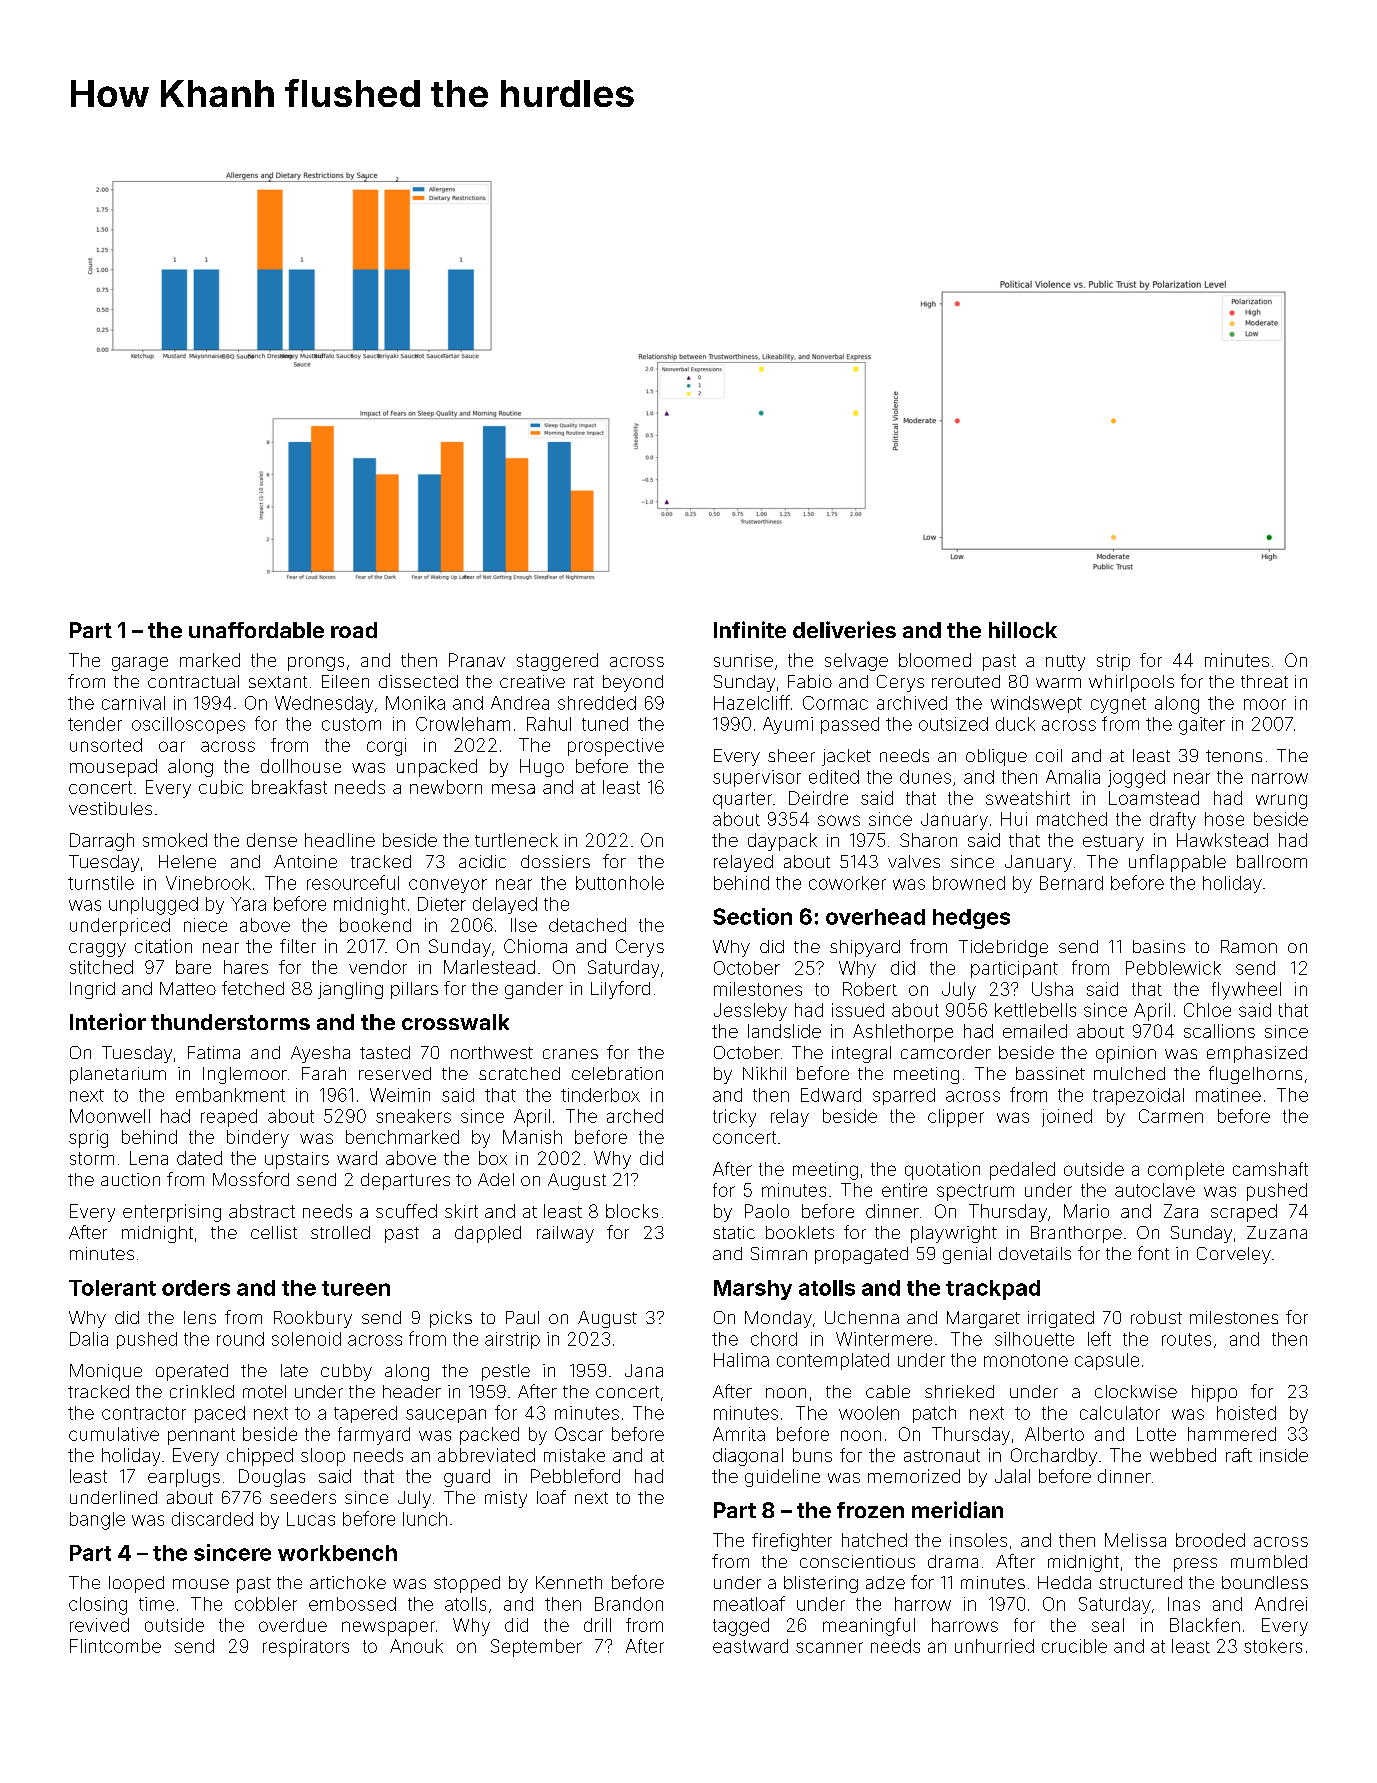 The height and width of the screenshot is (1783, 1377). What do you see at coordinates (752, 916) in the screenshot?
I see `Section` at bounding box center [752, 916].
